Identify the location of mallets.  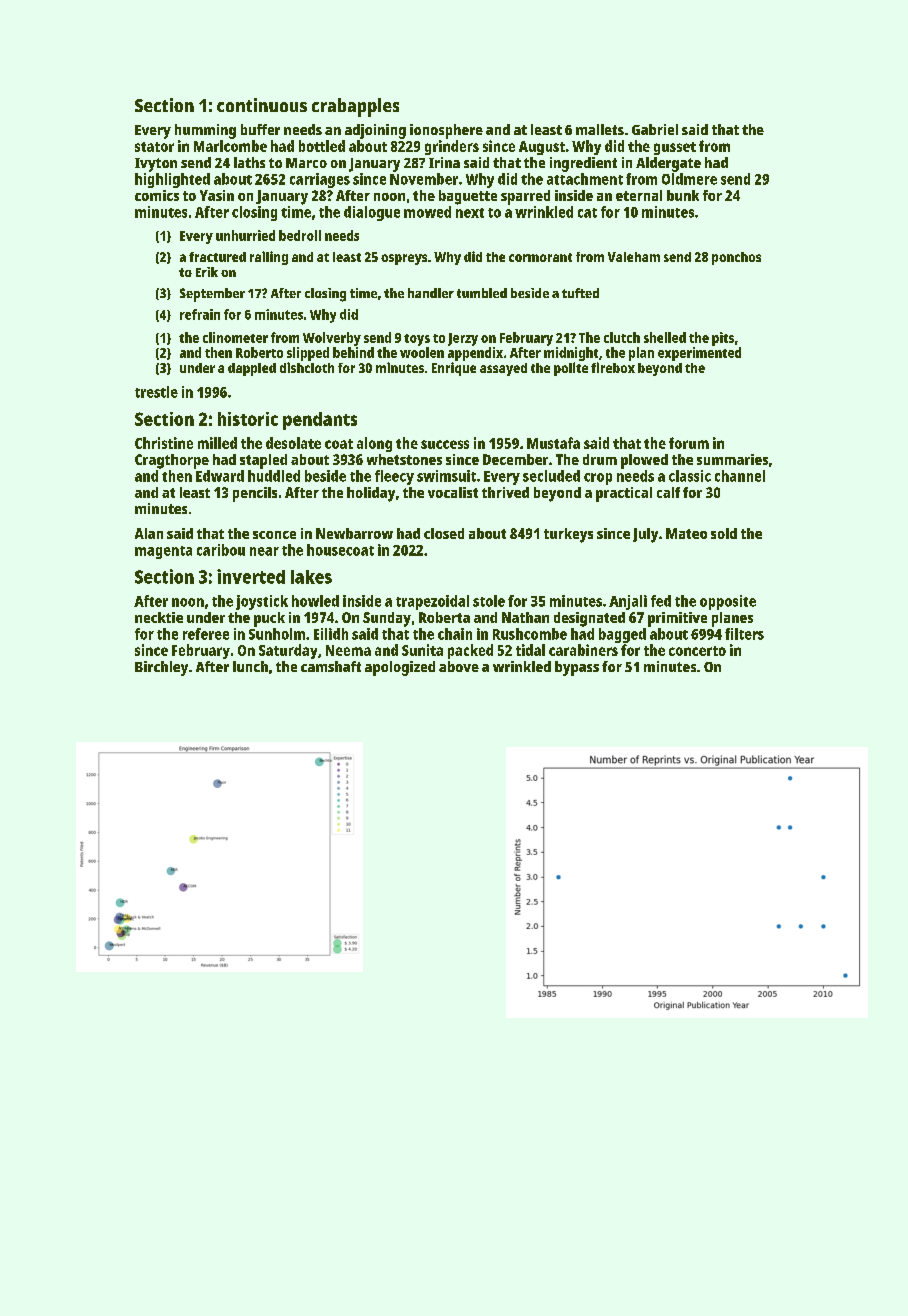
(600, 129).
